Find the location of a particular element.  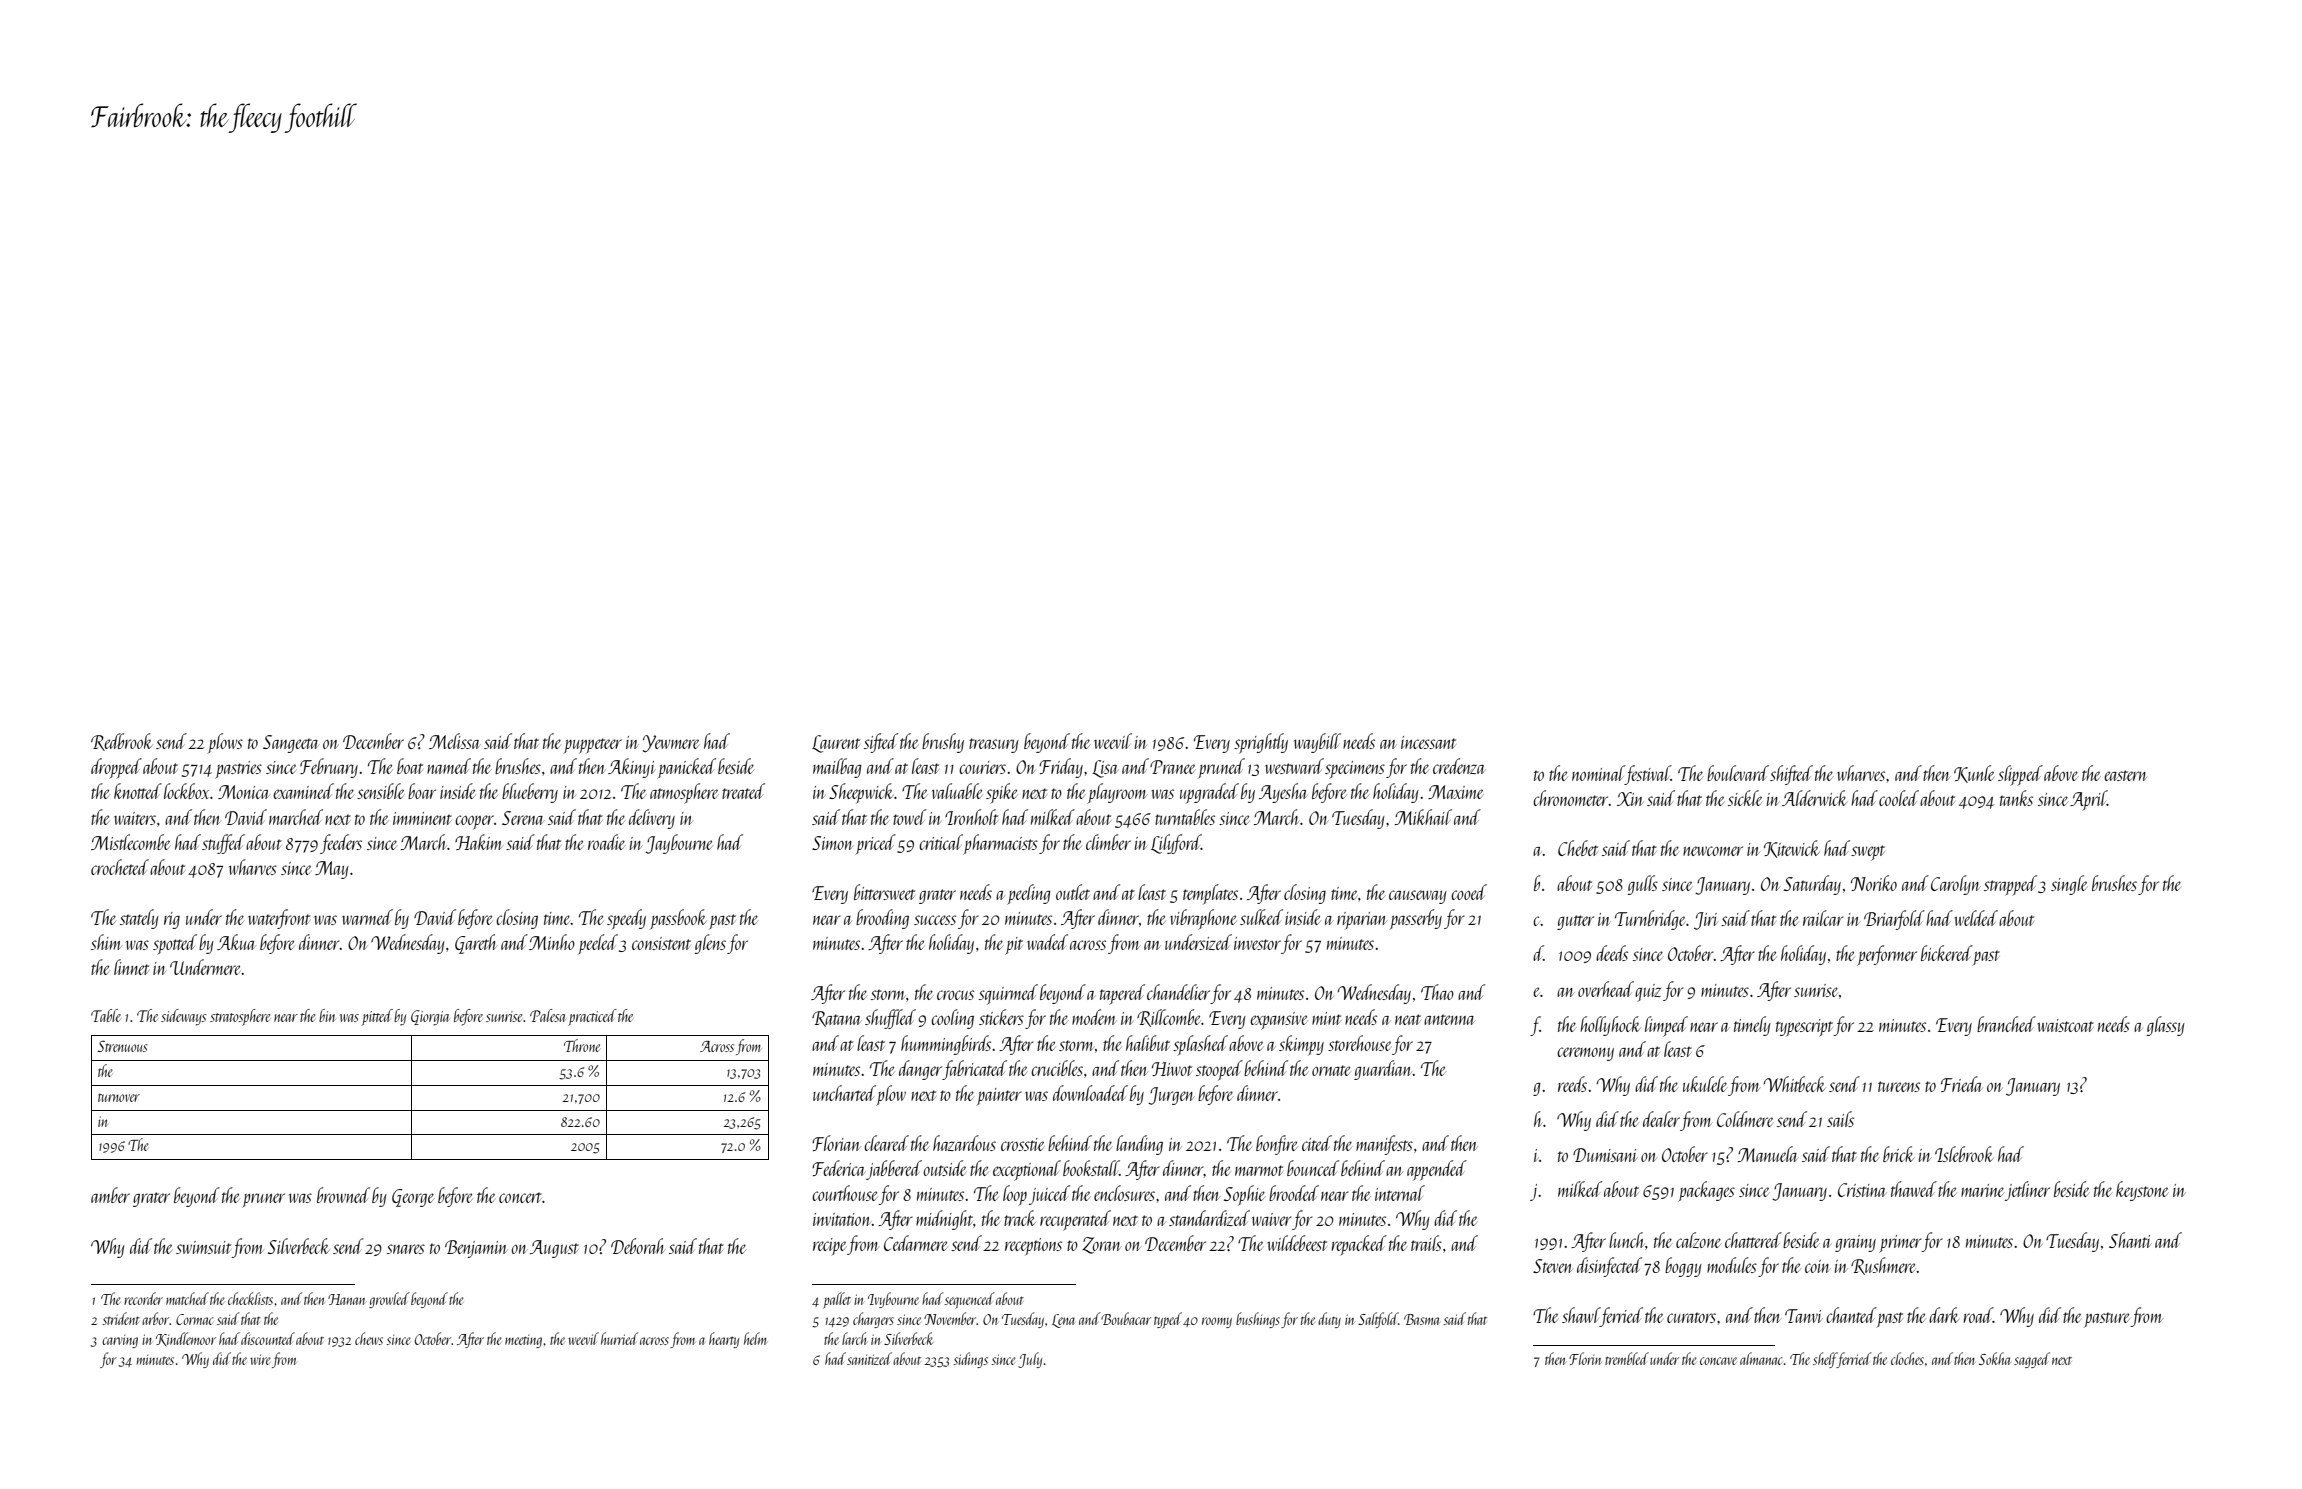

Sheepwick is located at coordinates (861, 793).
